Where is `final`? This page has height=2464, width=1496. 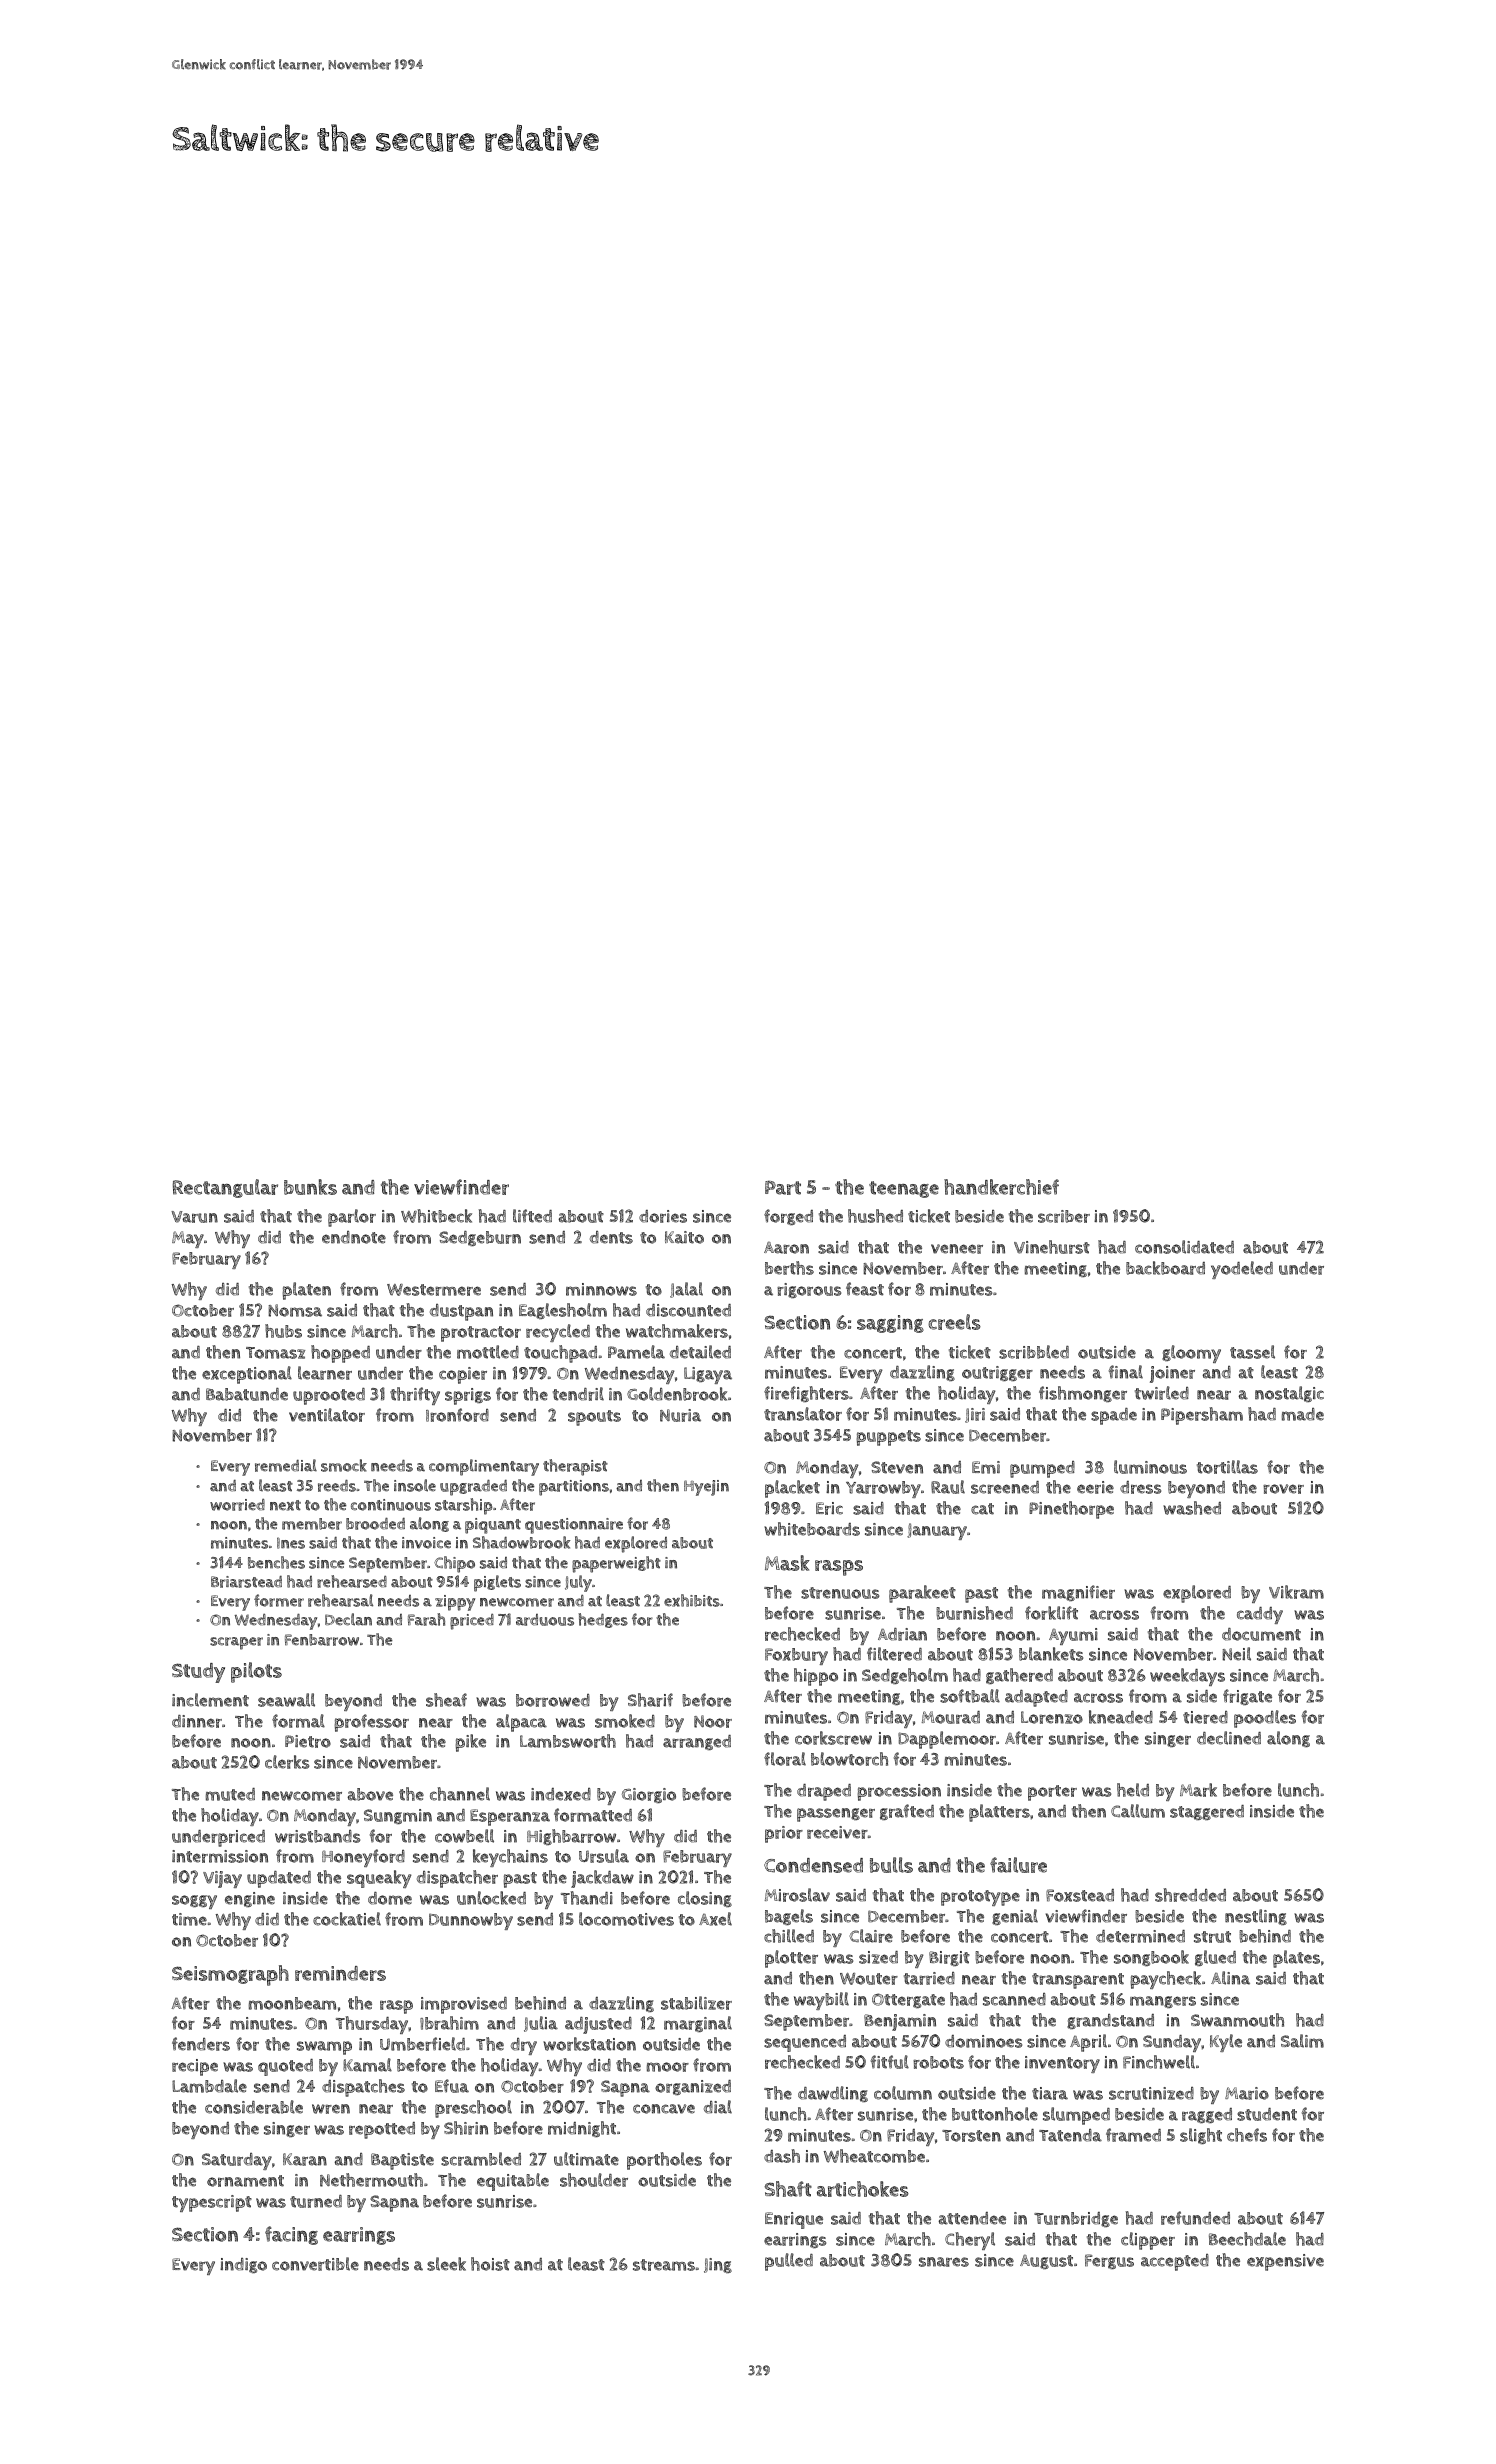 final is located at coordinates (1126, 1372).
